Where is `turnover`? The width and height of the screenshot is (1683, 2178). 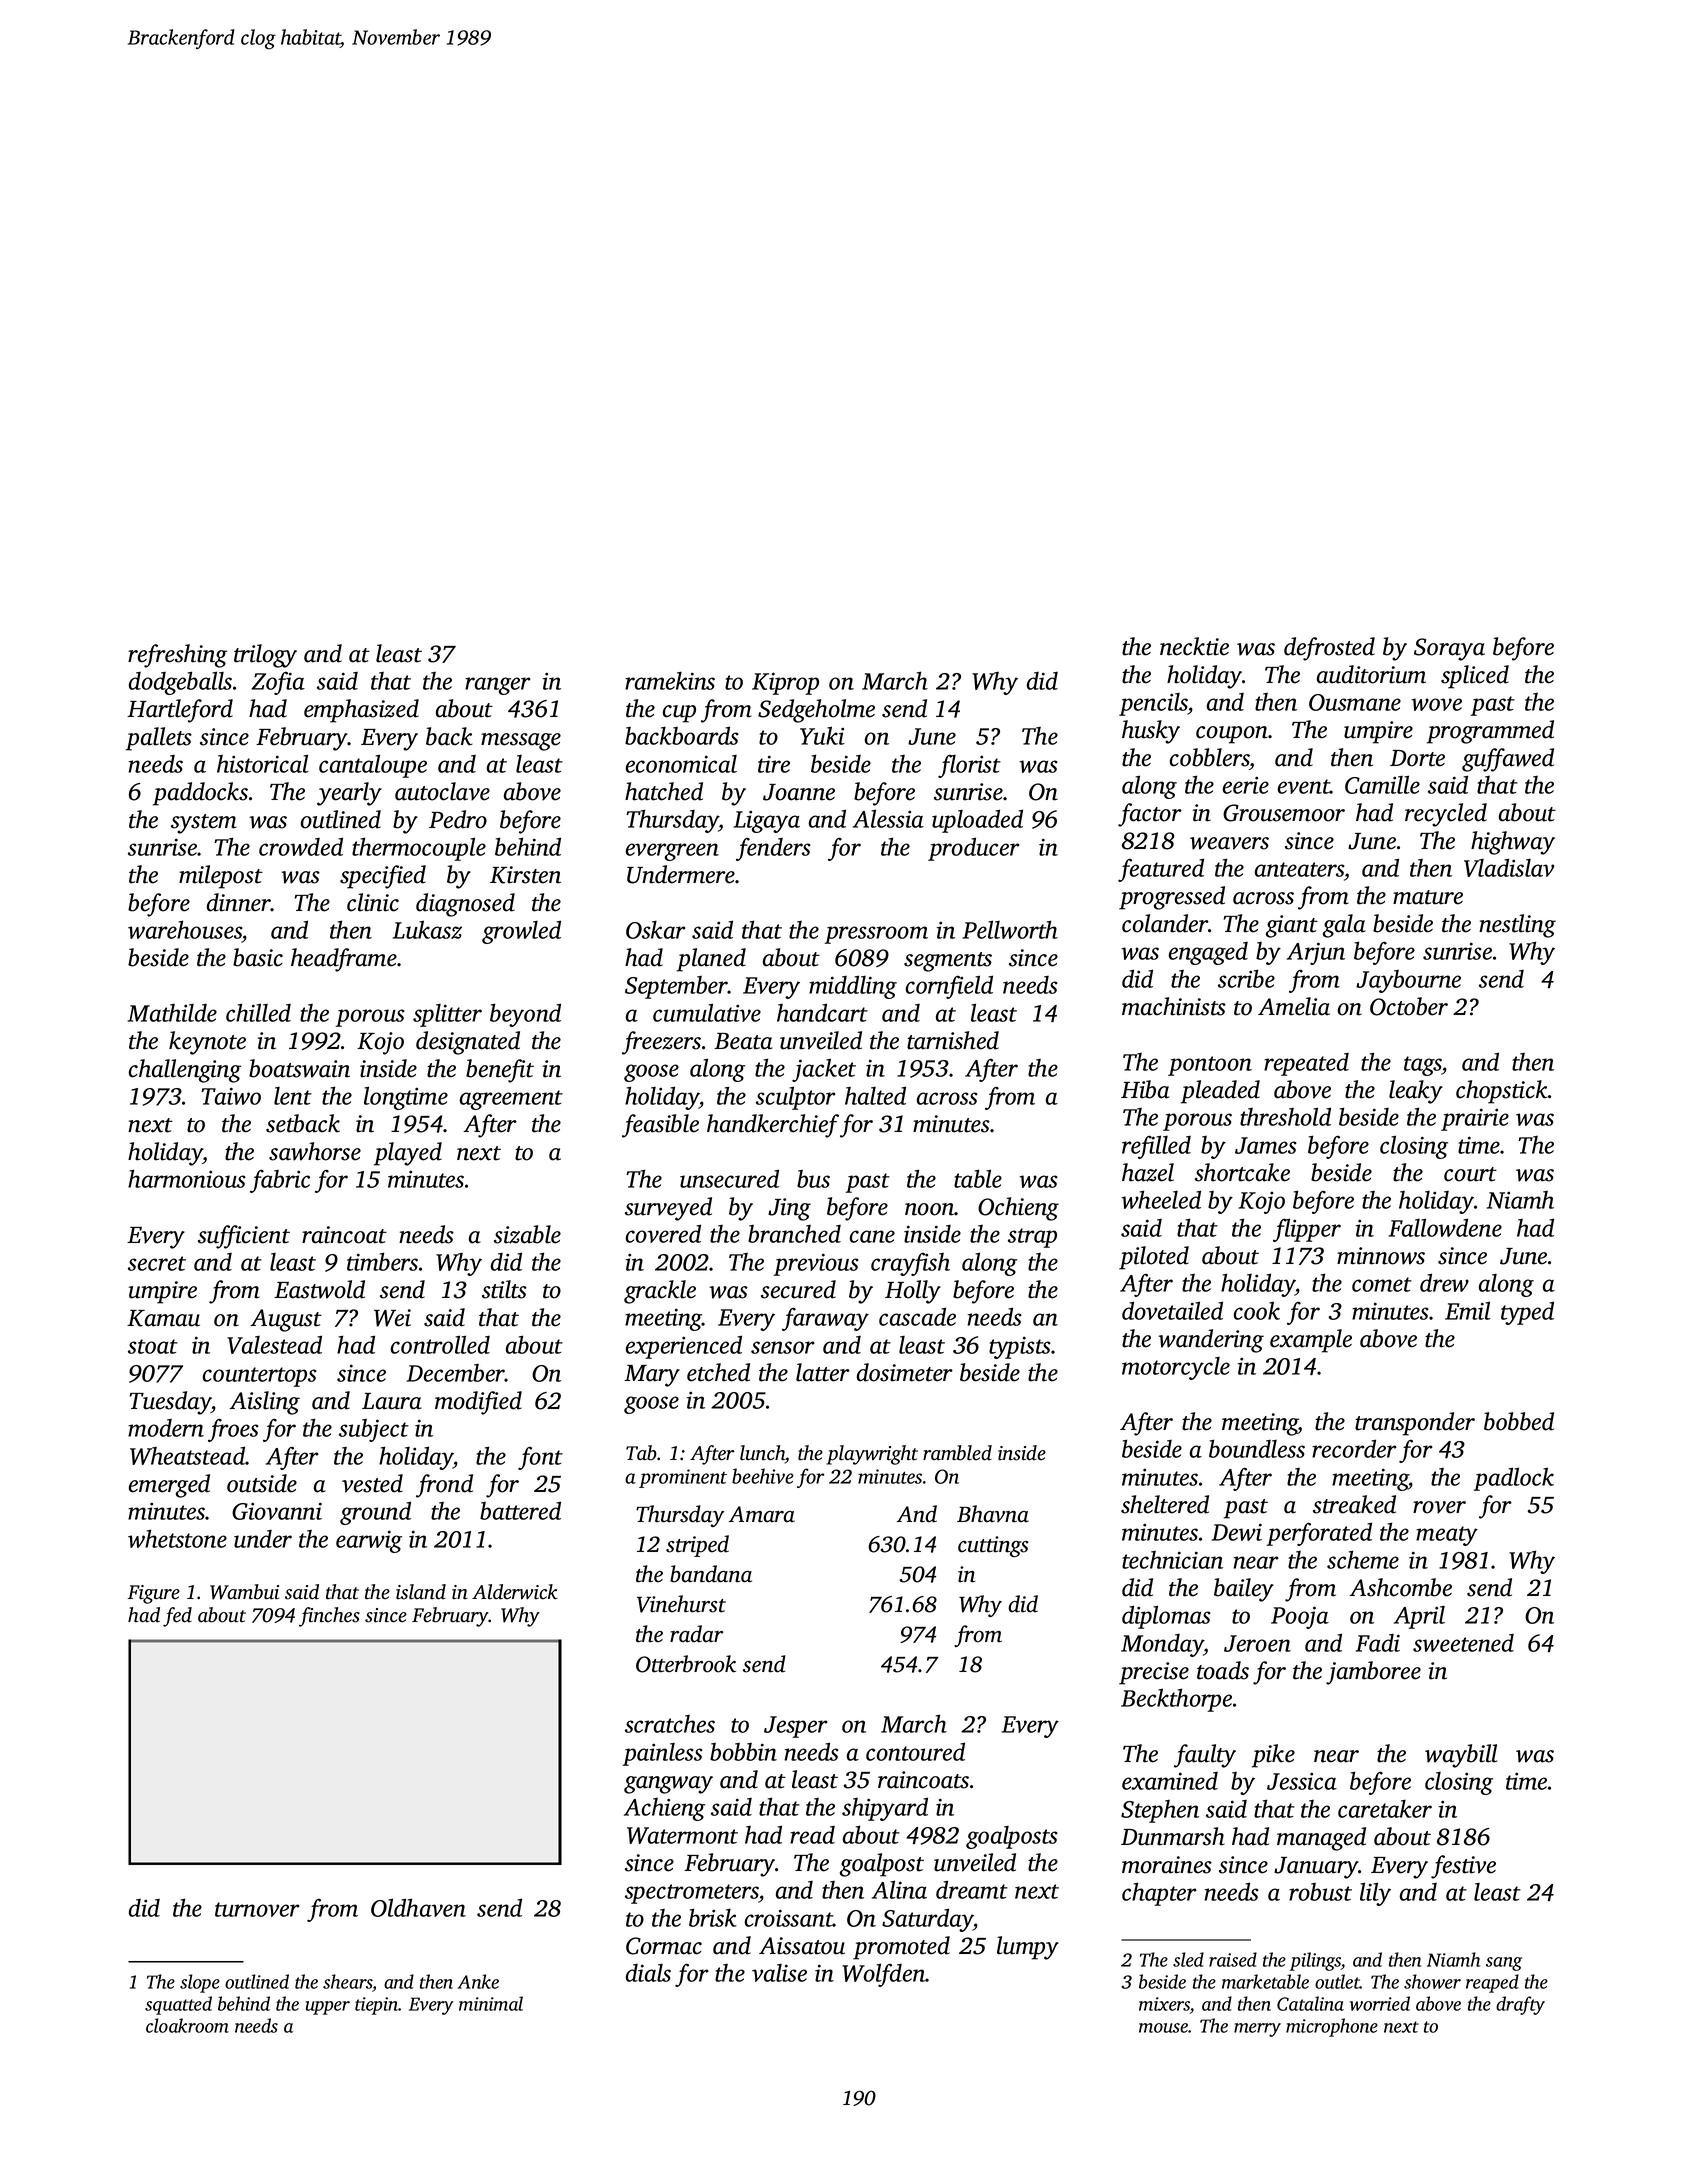
turnover is located at coordinates (257, 1909).
